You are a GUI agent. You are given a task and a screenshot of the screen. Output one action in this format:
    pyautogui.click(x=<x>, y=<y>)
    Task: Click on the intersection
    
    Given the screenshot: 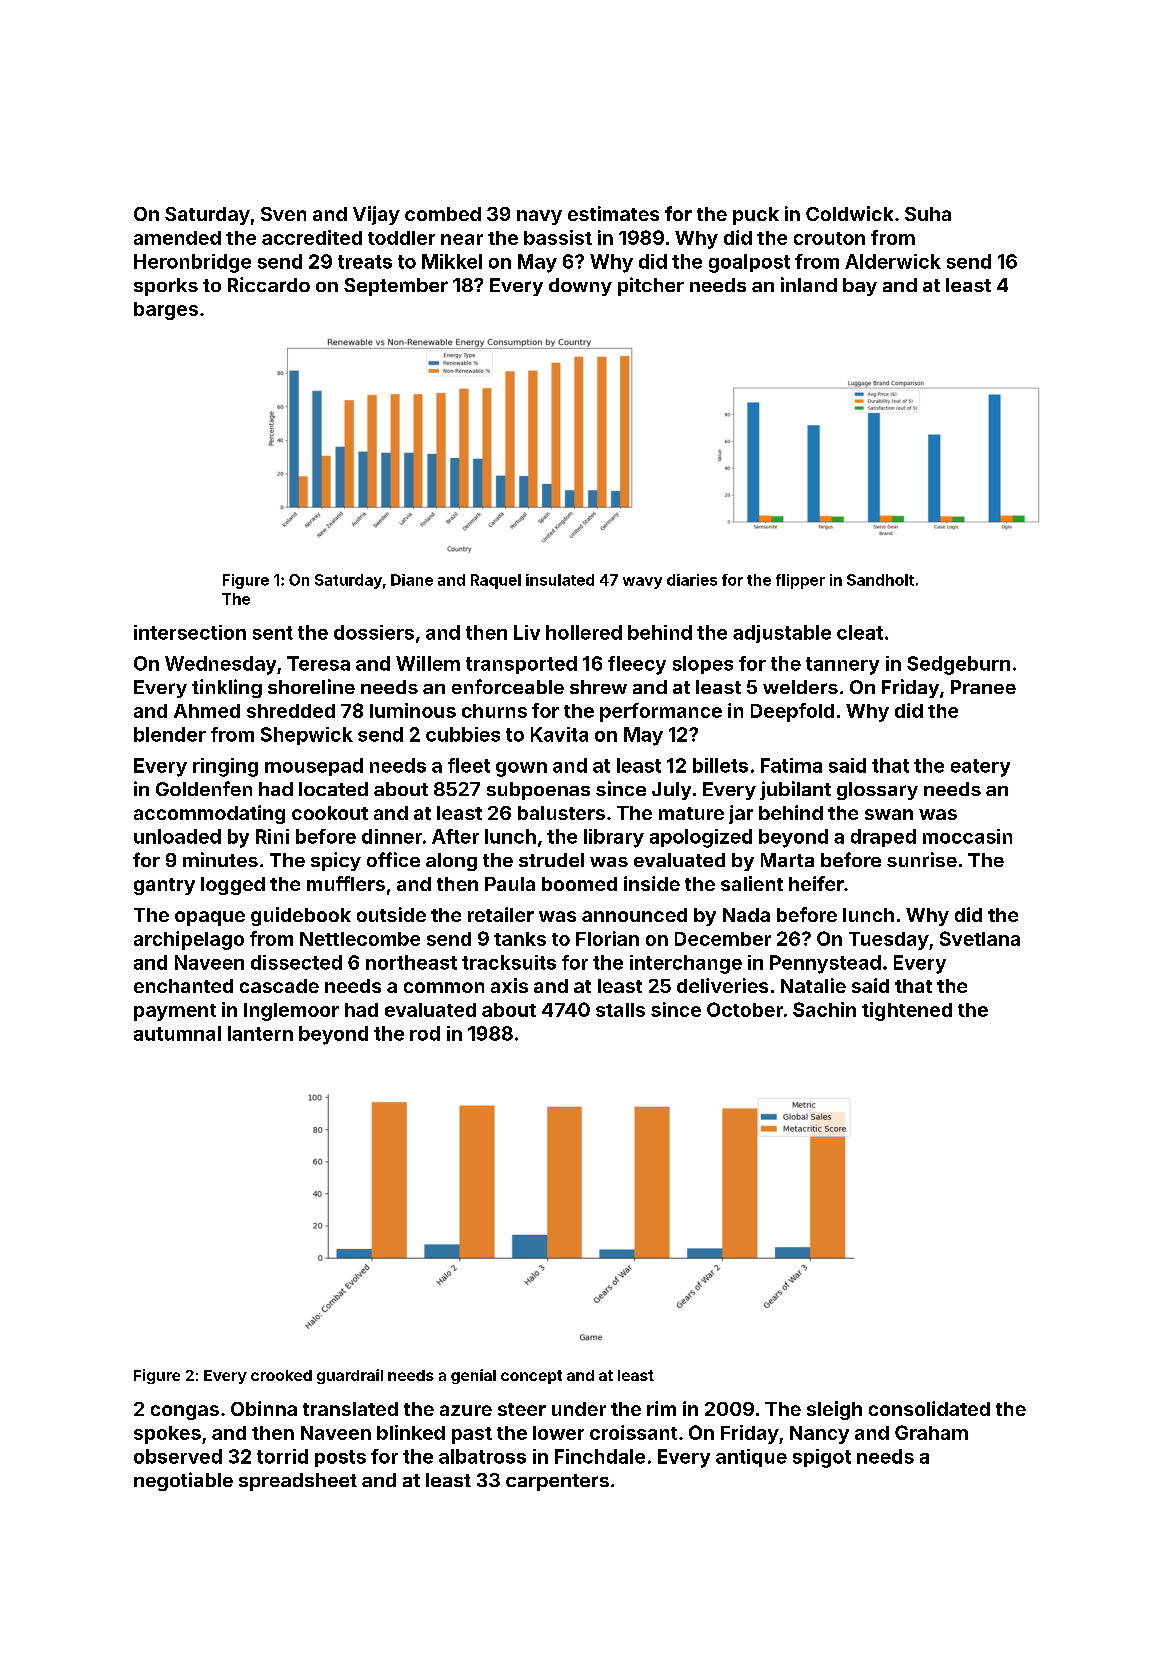 What is the action you would take?
    pyautogui.click(x=190, y=632)
